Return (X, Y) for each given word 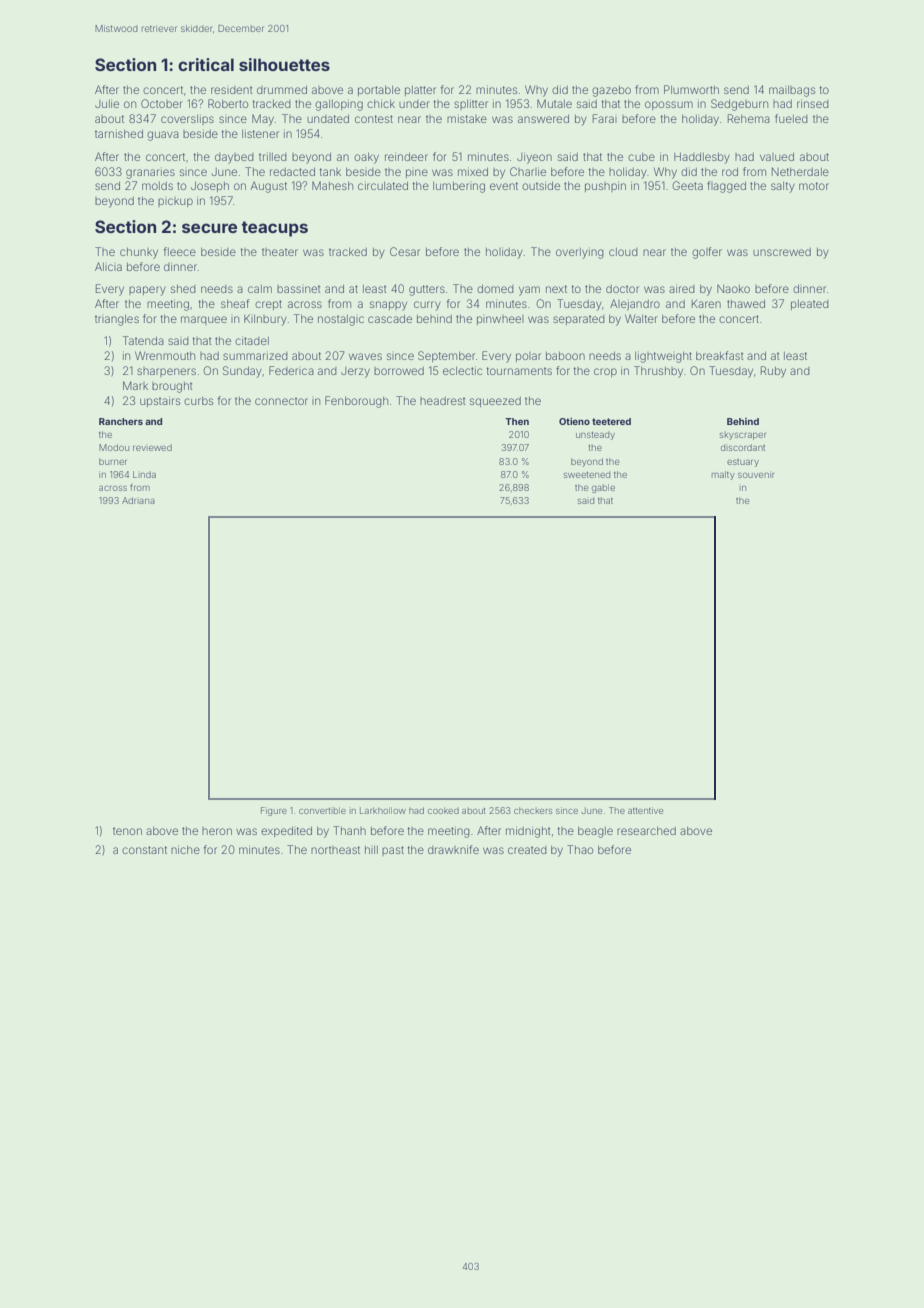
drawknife (453, 849)
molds (157, 186)
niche (185, 849)
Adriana (138, 500)
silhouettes (284, 64)
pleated (810, 305)
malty (723, 475)
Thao (580, 849)
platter (420, 91)
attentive (645, 810)
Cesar (405, 251)
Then (517, 421)
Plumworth (691, 89)
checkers (533, 810)
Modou (114, 447)
